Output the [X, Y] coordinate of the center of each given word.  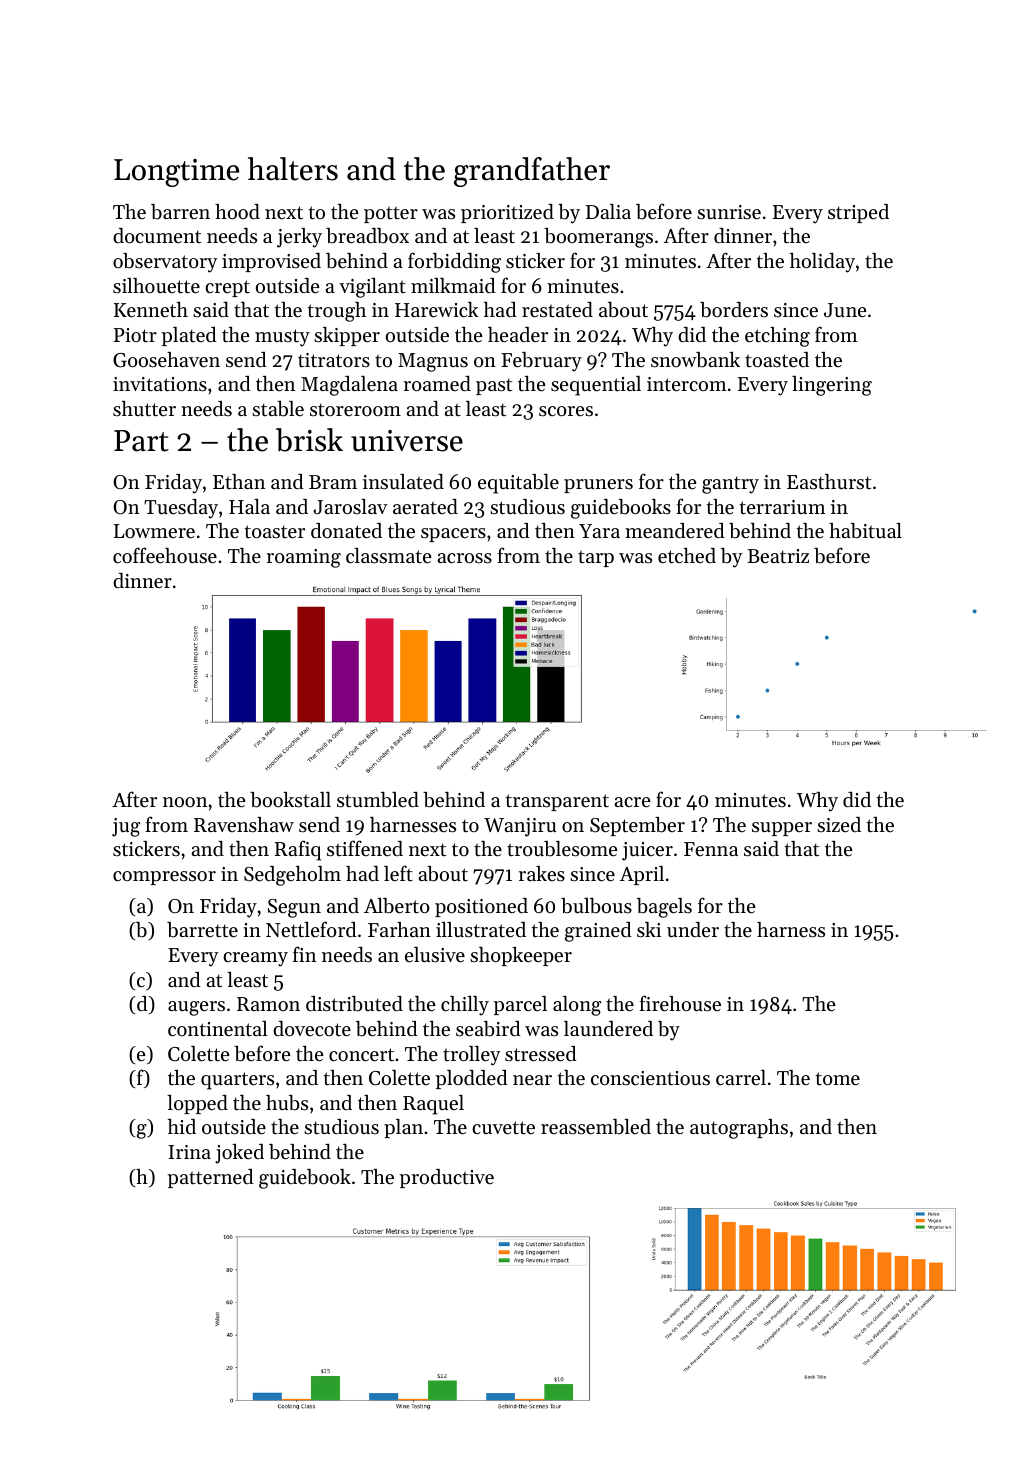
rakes [542, 874]
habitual [865, 531]
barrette [202, 930]
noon [185, 802]
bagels [664, 908]
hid [182, 1126]
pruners [598, 486]
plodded [472, 1079]
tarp [596, 558]
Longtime [176, 173]
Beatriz [778, 556]
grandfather [532, 172]
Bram [333, 482]
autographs [739, 1129]
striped [858, 213]
